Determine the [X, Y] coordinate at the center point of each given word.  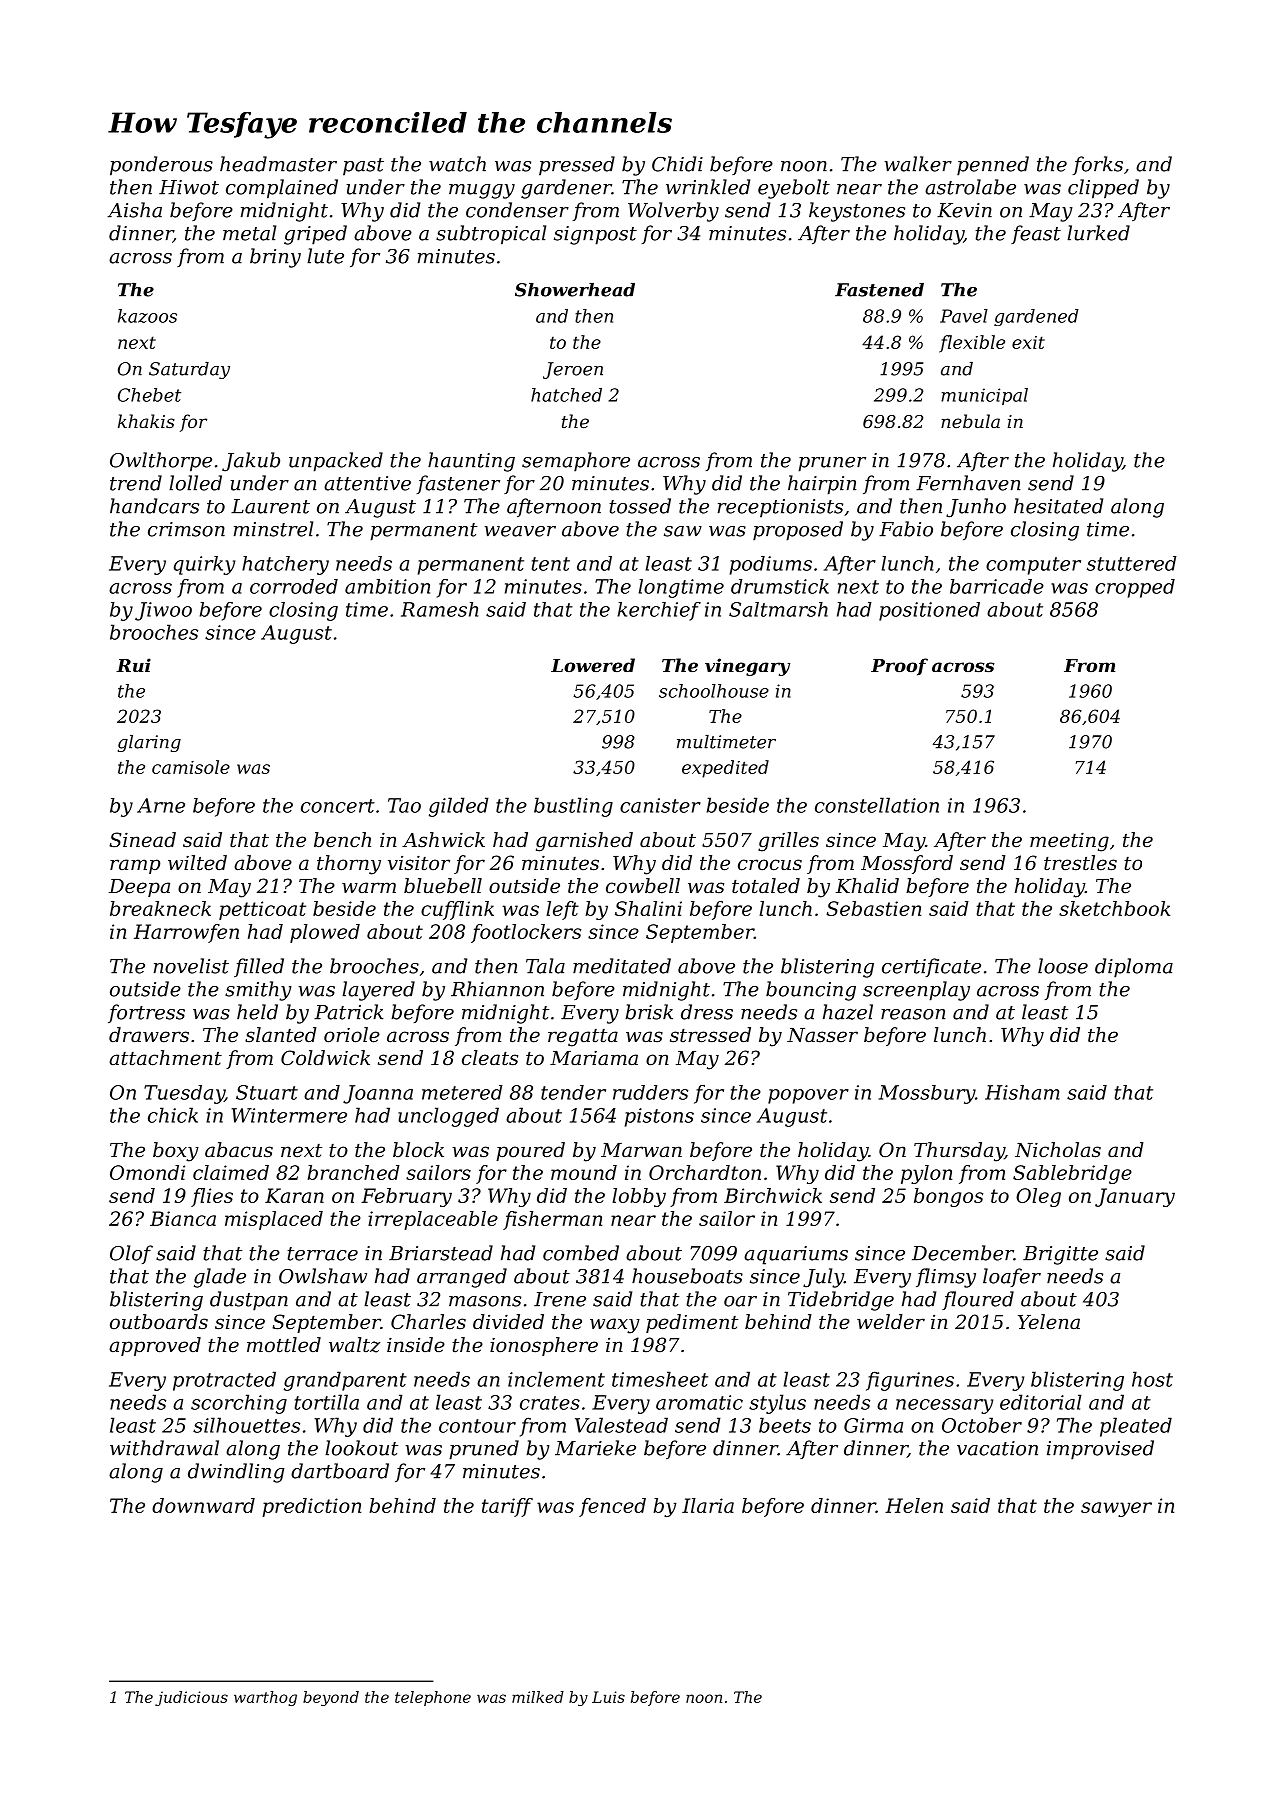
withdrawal [164, 1448]
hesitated [1058, 506]
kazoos [147, 316]
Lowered [593, 665]
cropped [1135, 588]
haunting [471, 462]
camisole [191, 767]
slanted [281, 1035]
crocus [770, 865]
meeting [1069, 842]
